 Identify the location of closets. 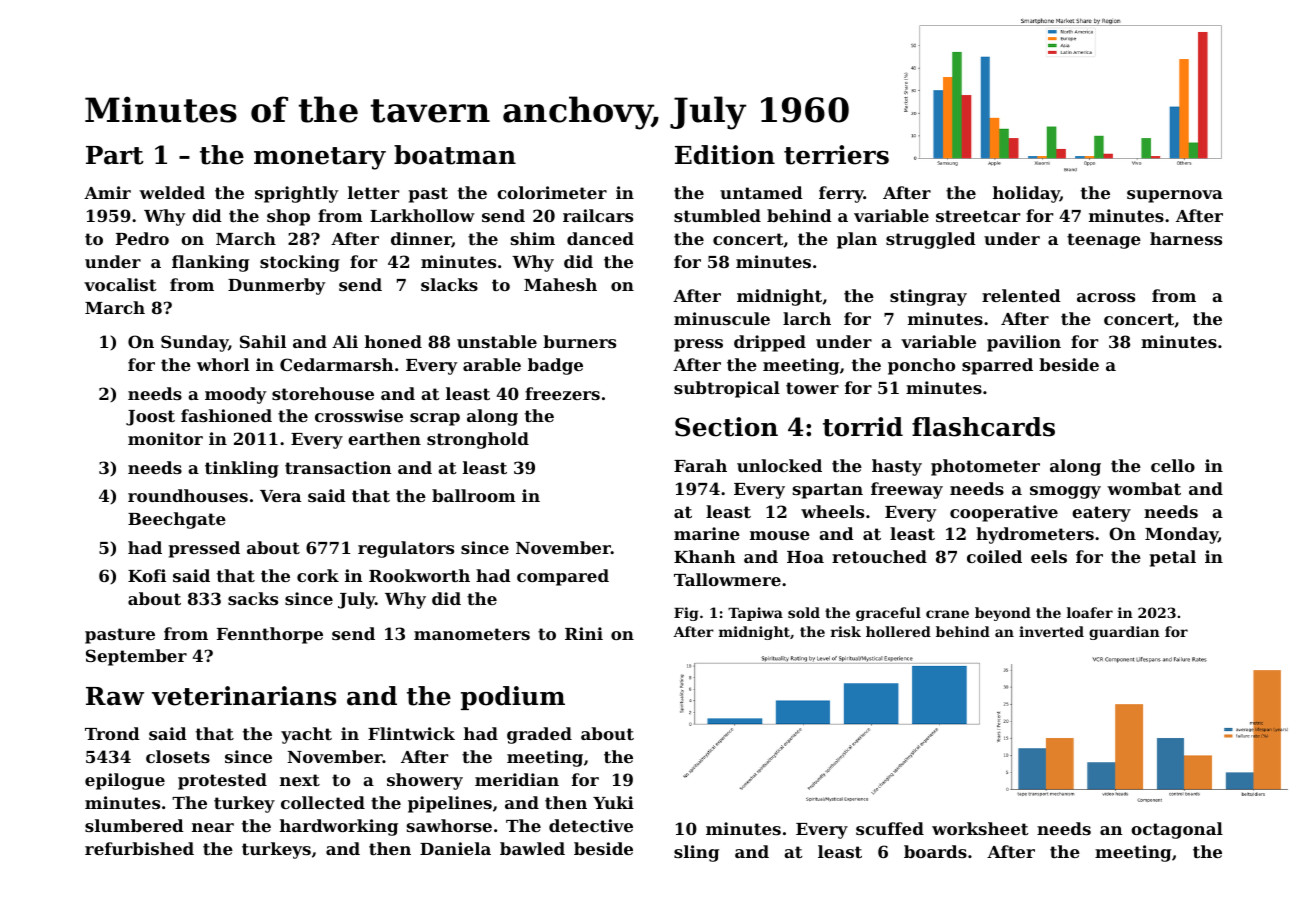
(178, 756).
